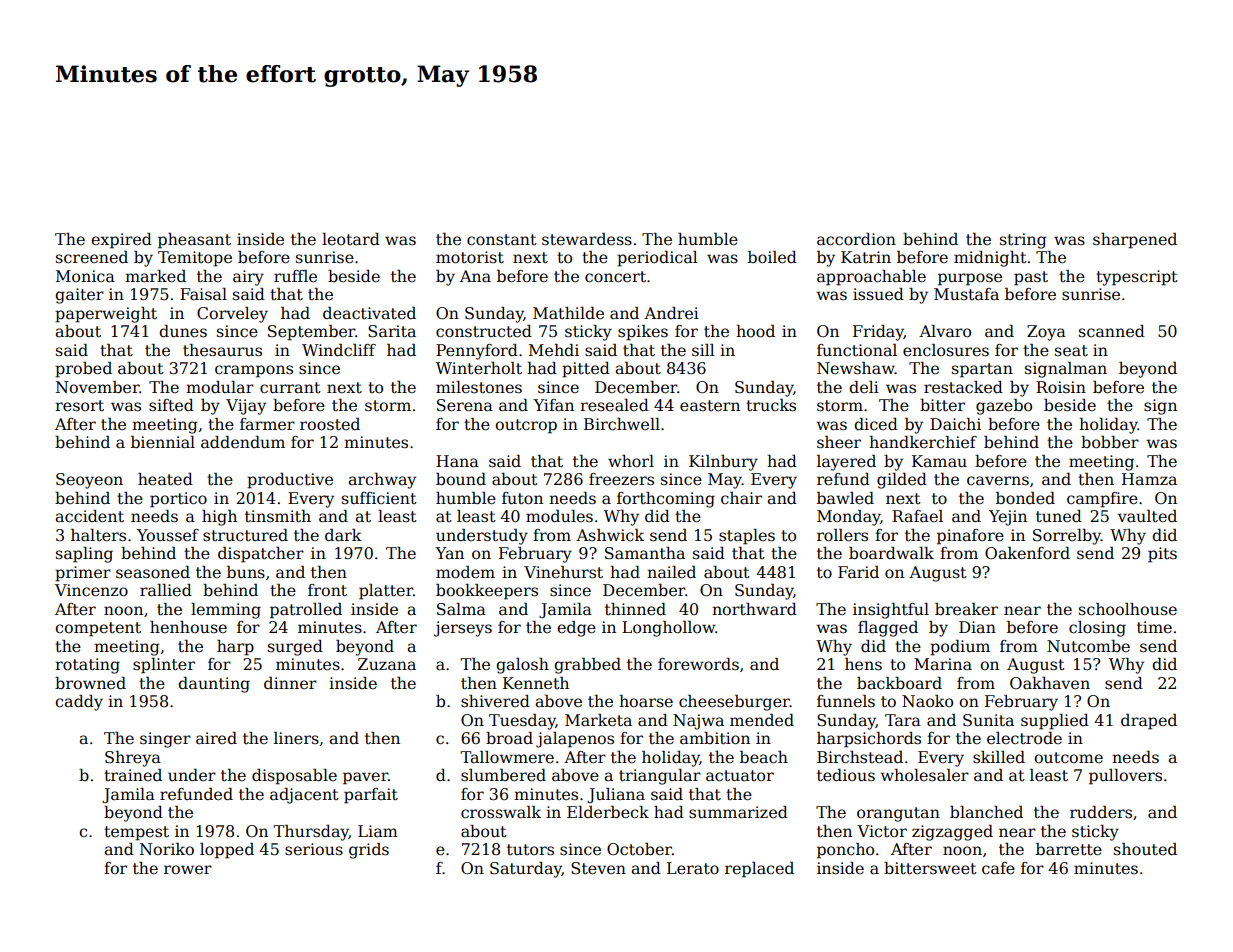  I want to click on patrolled, so click(306, 611).
